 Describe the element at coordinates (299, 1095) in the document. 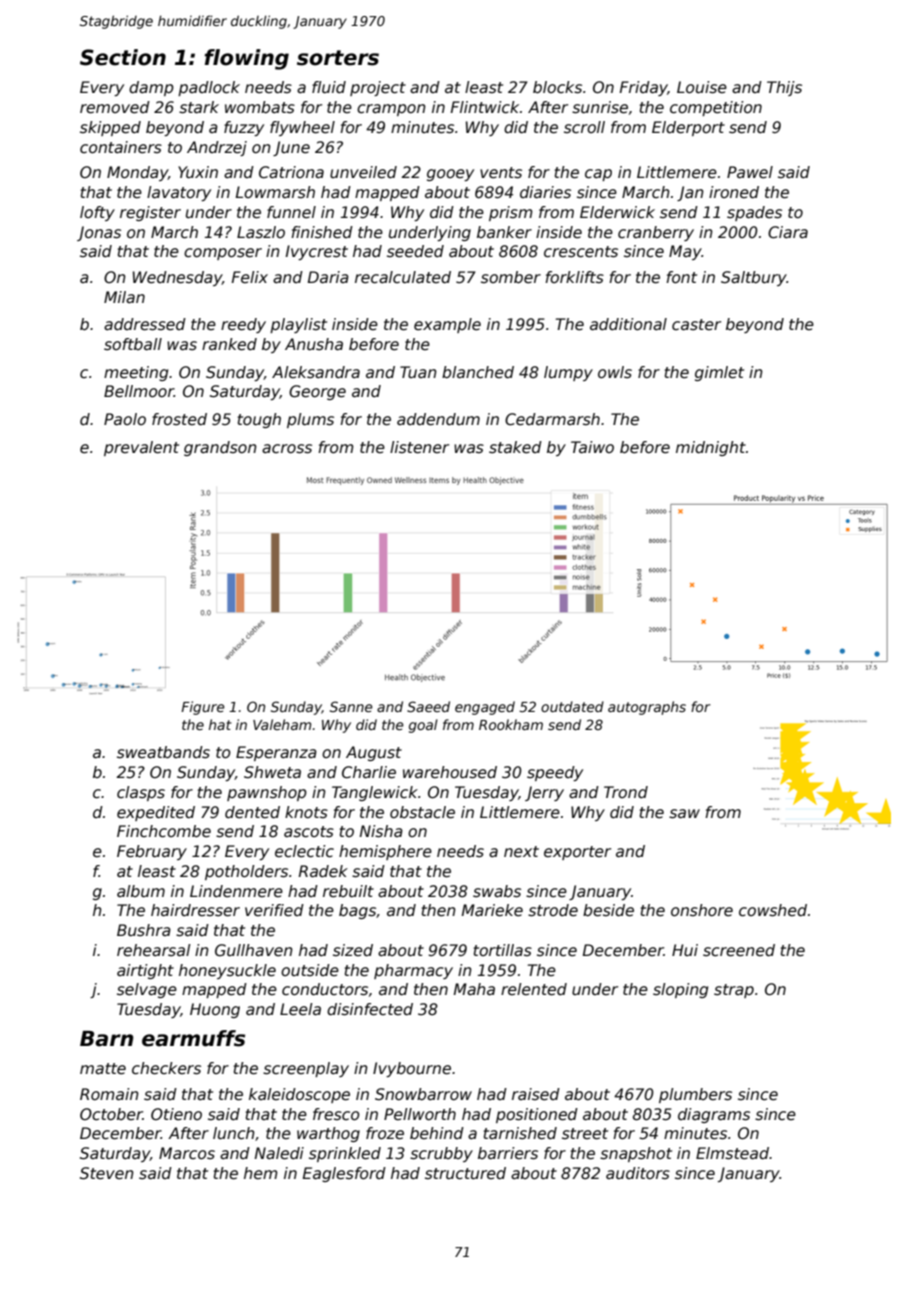

I see `kaleidoscope` at that location.
